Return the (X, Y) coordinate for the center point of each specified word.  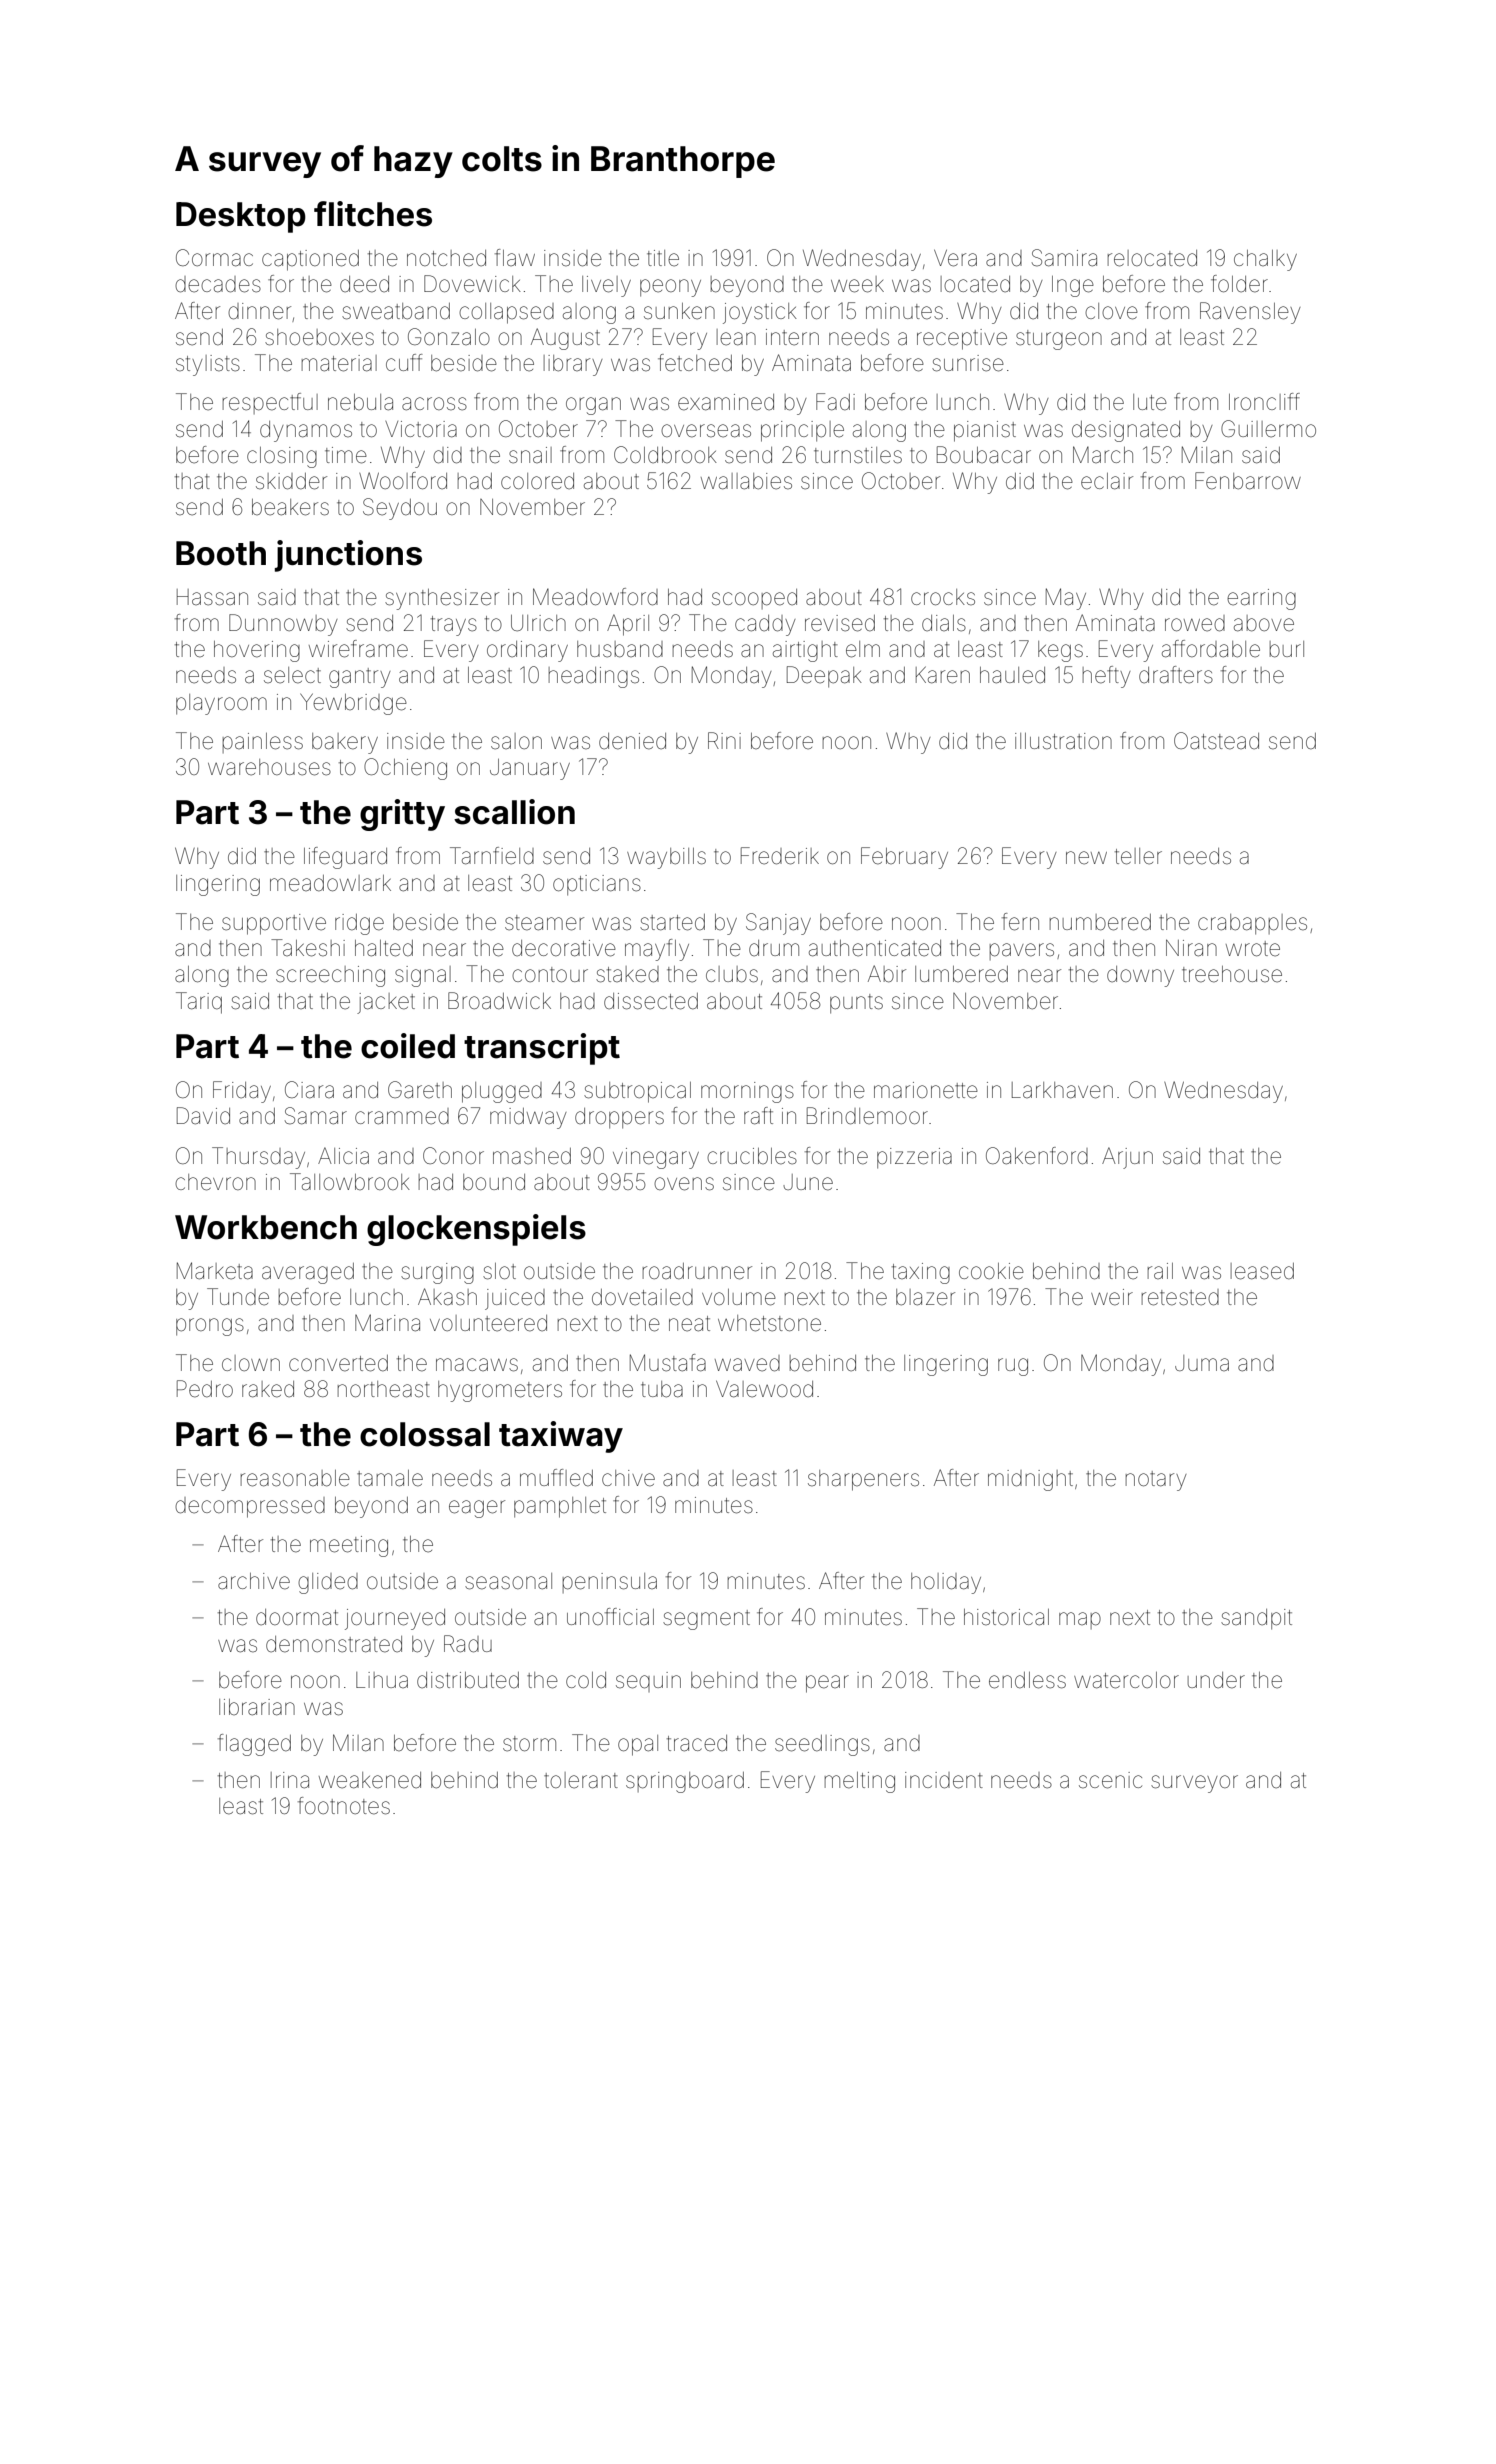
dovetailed (642, 1297)
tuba (662, 1389)
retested (1180, 1297)
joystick (760, 313)
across (434, 404)
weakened (370, 1780)
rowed (1195, 623)
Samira (1064, 258)
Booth (221, 553)
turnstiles (858, 455)
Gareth (420, 1090)
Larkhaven (1062, 1090)
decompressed (250, 1507)
